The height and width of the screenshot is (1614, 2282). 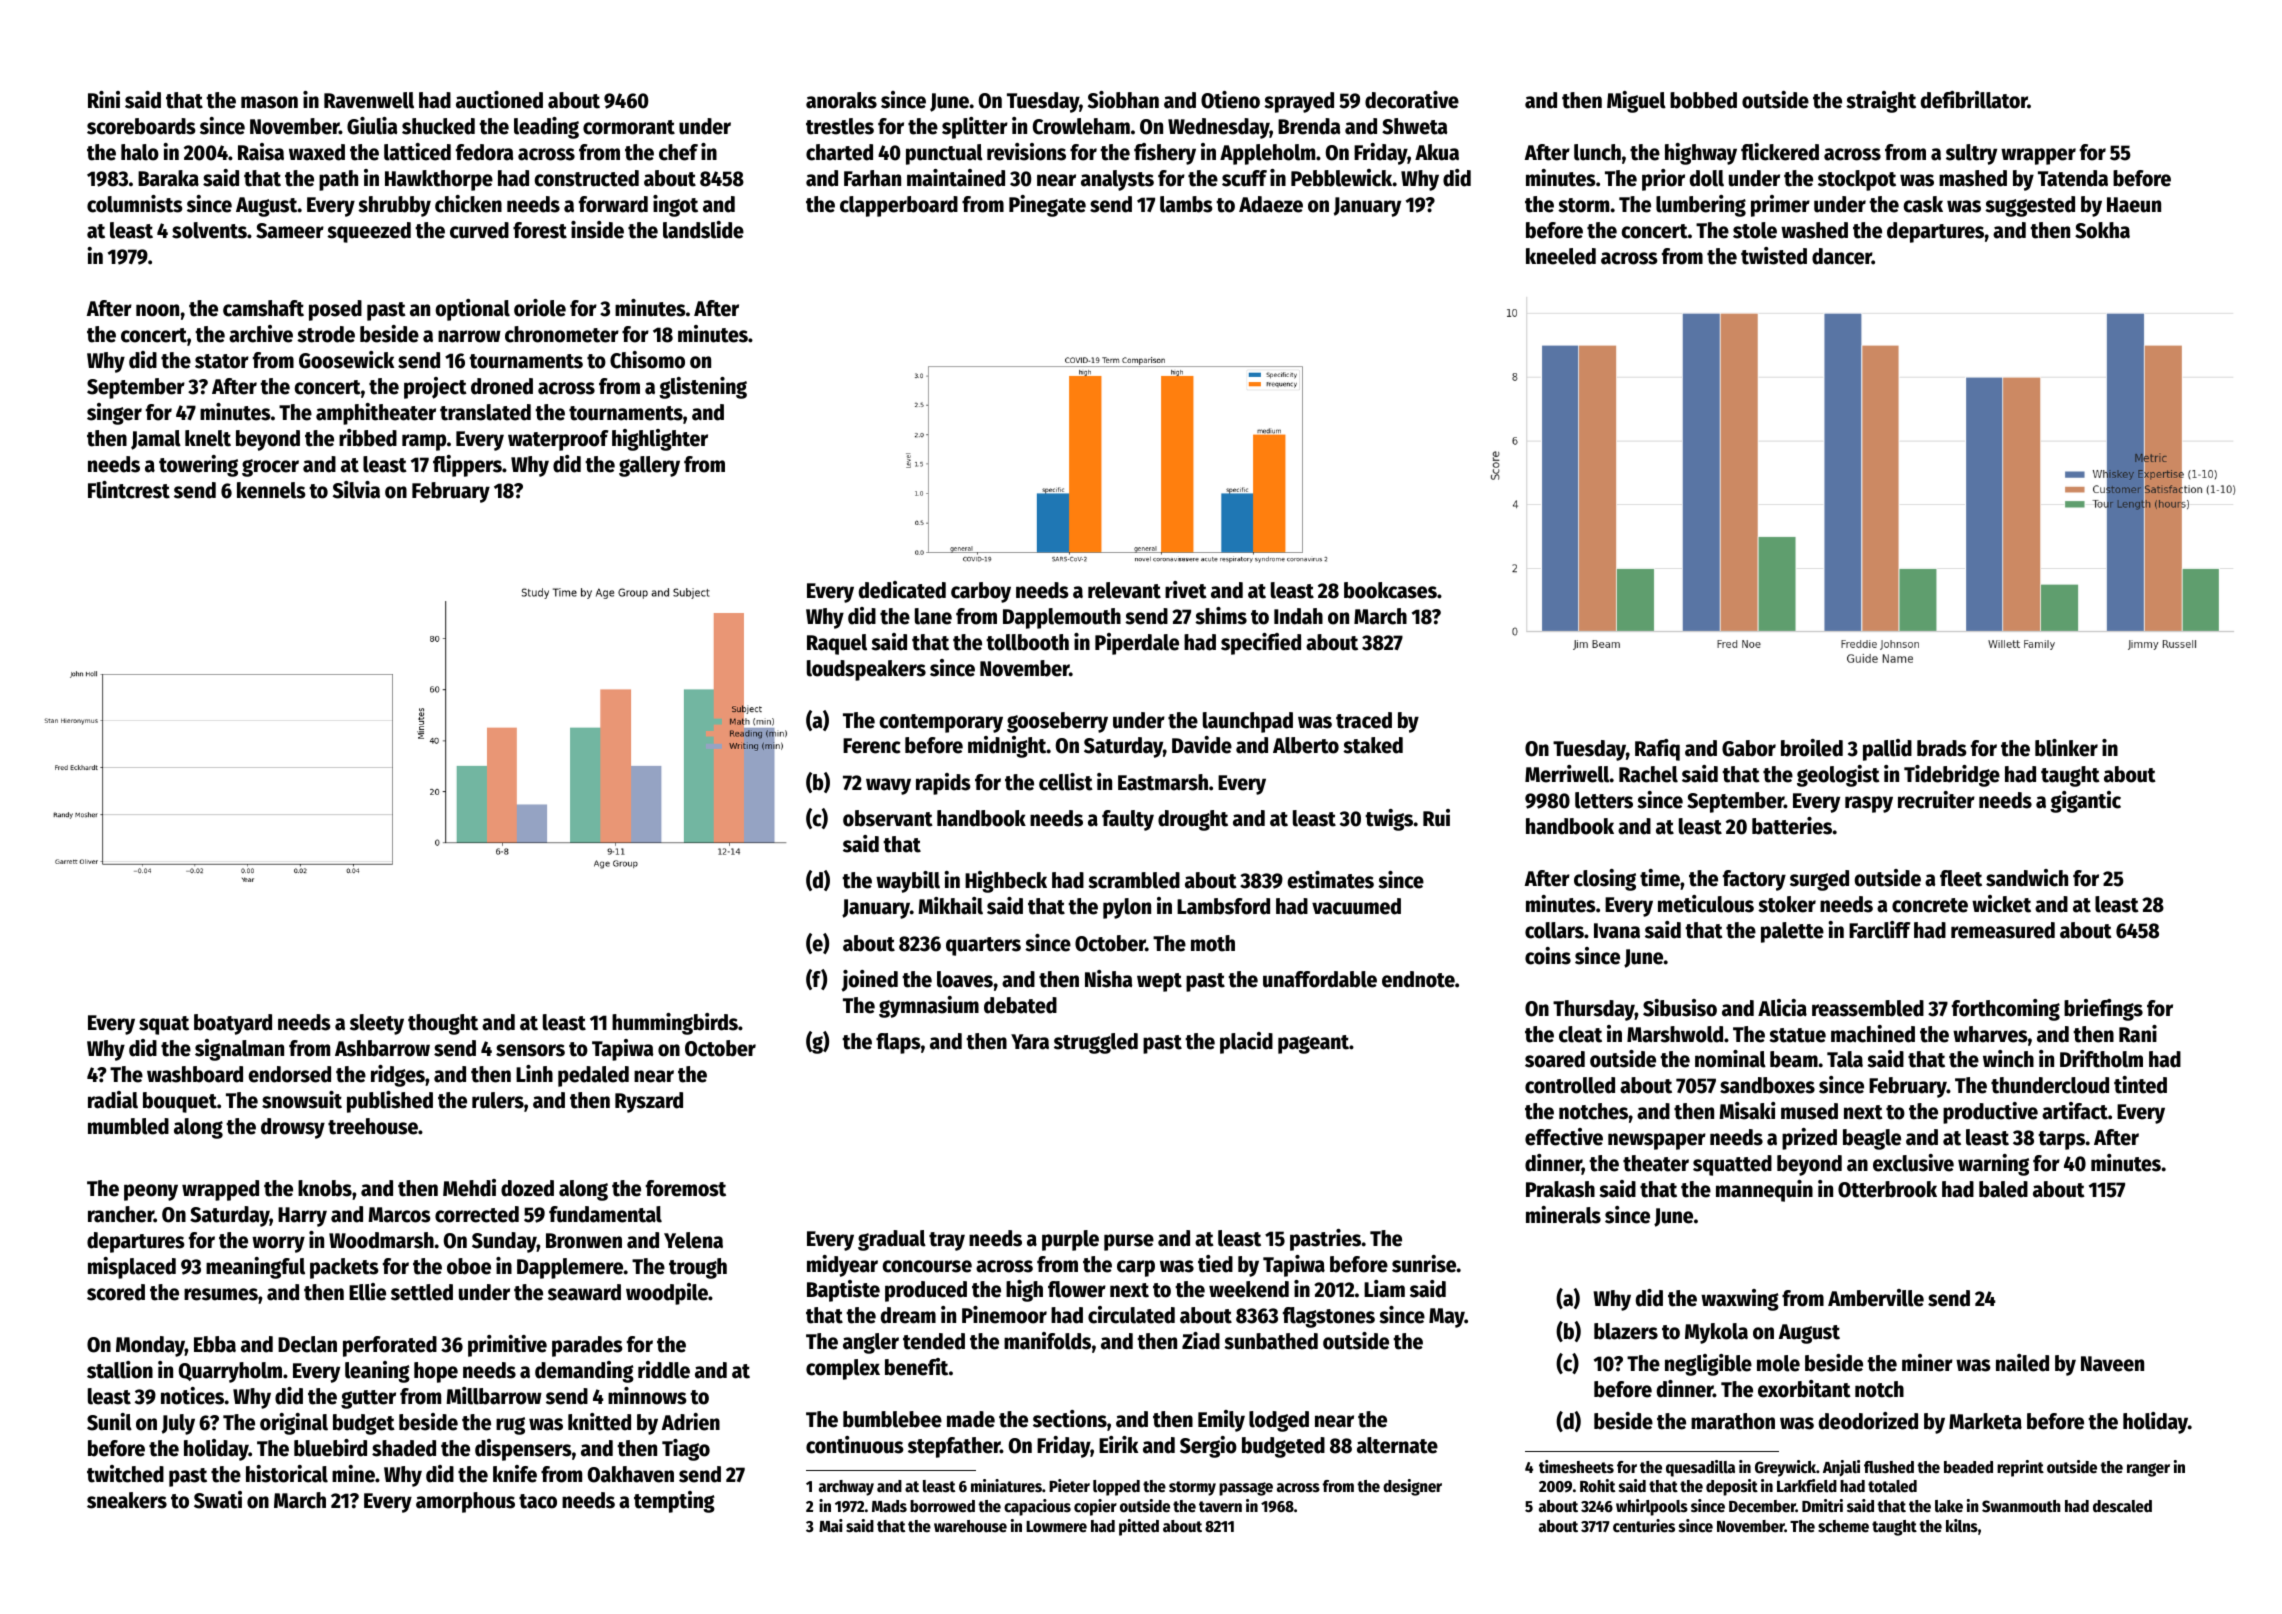 What do you see at coordinates (649, 1102) in the screenshot?
I see `Ryszard` at bounding box center [649, 1102].
